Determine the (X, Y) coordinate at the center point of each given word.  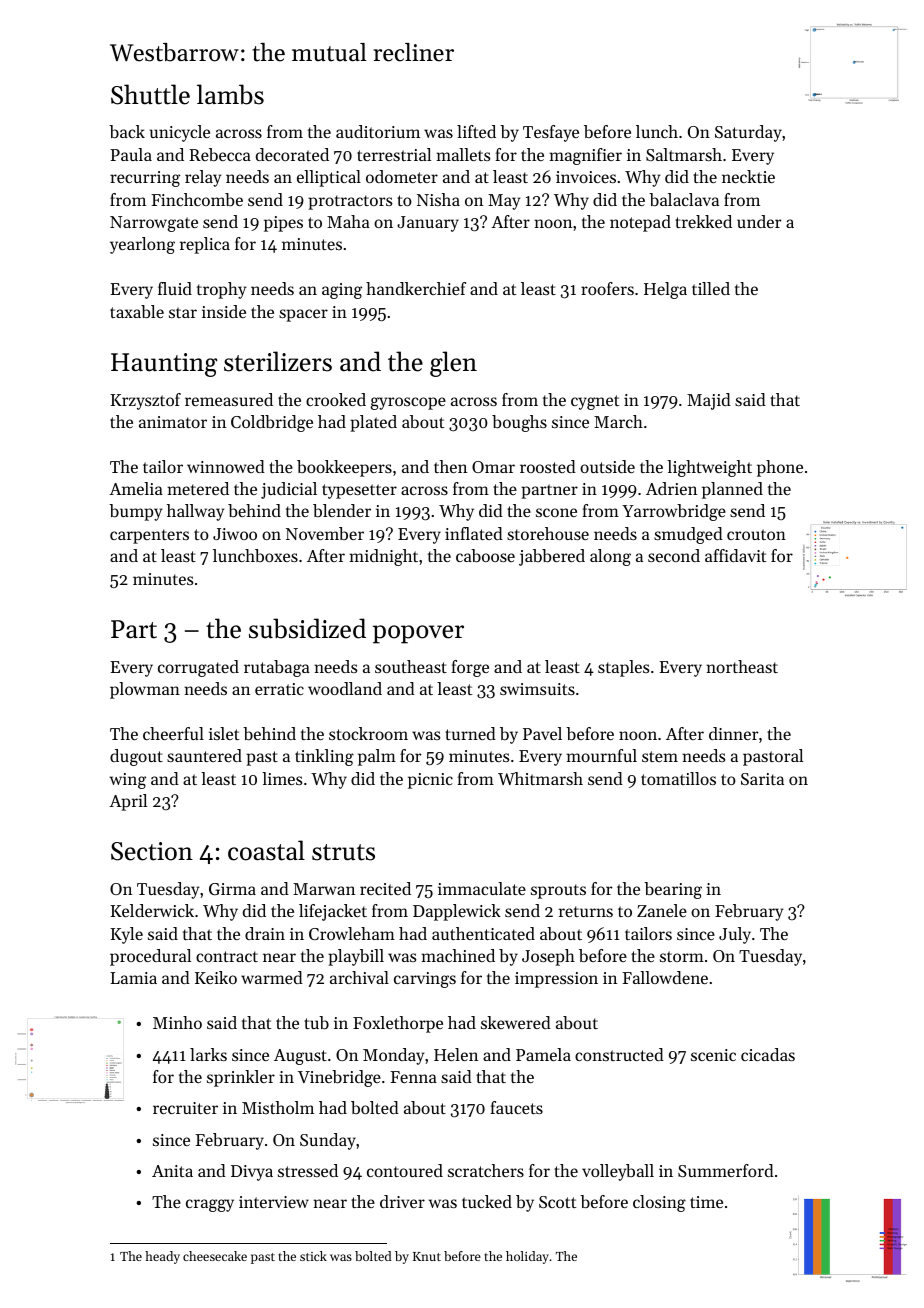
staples (623, 668)
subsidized (307, 628)
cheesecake (215, 1256)
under (759, 221)
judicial (289, 490)
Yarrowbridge (674, 512)
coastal (266, 850)
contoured (405, 1170)
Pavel (542, 733)
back (127, 131)
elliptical (329, 178)
